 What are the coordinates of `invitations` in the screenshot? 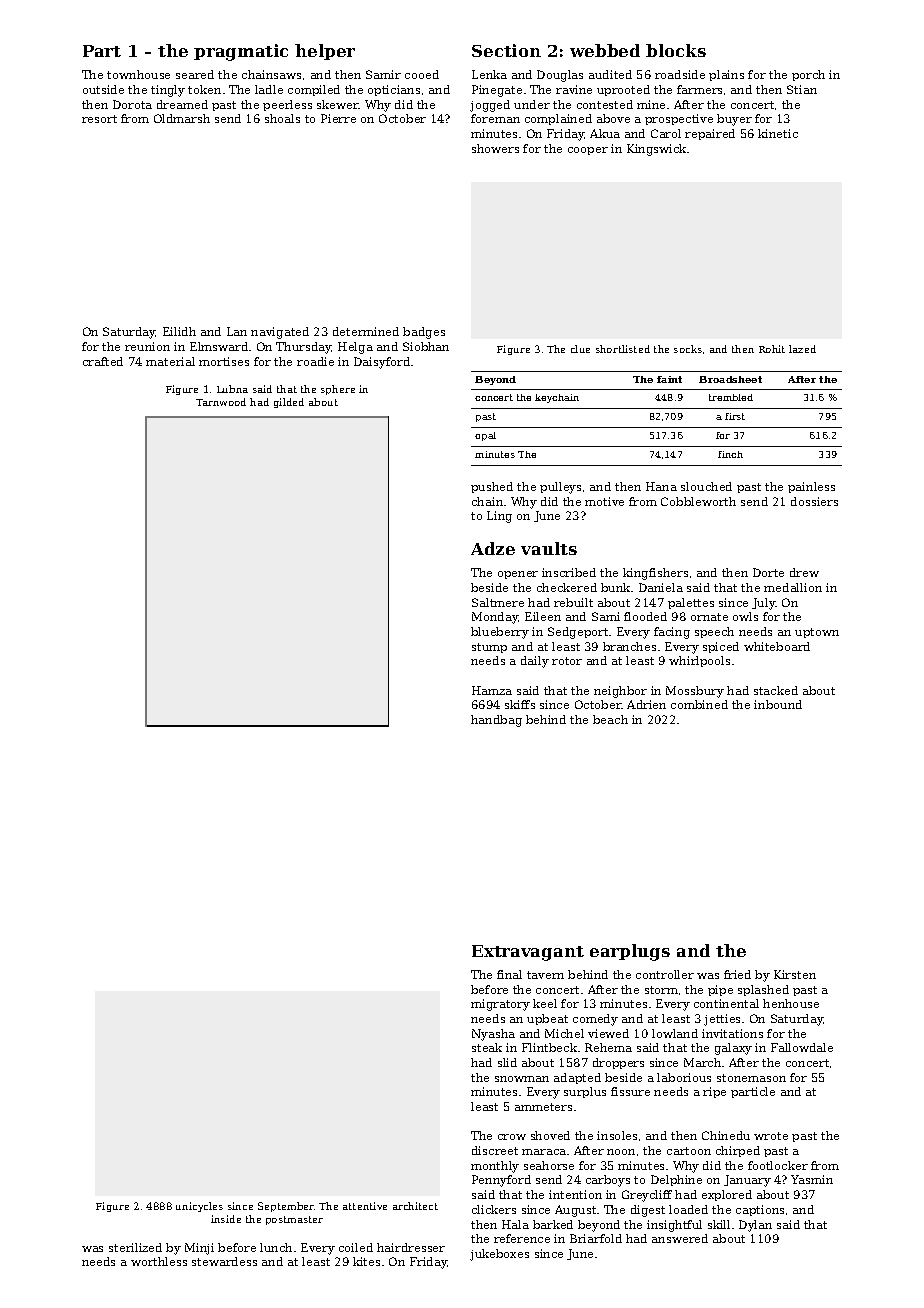 It's located at (732, 1033).
